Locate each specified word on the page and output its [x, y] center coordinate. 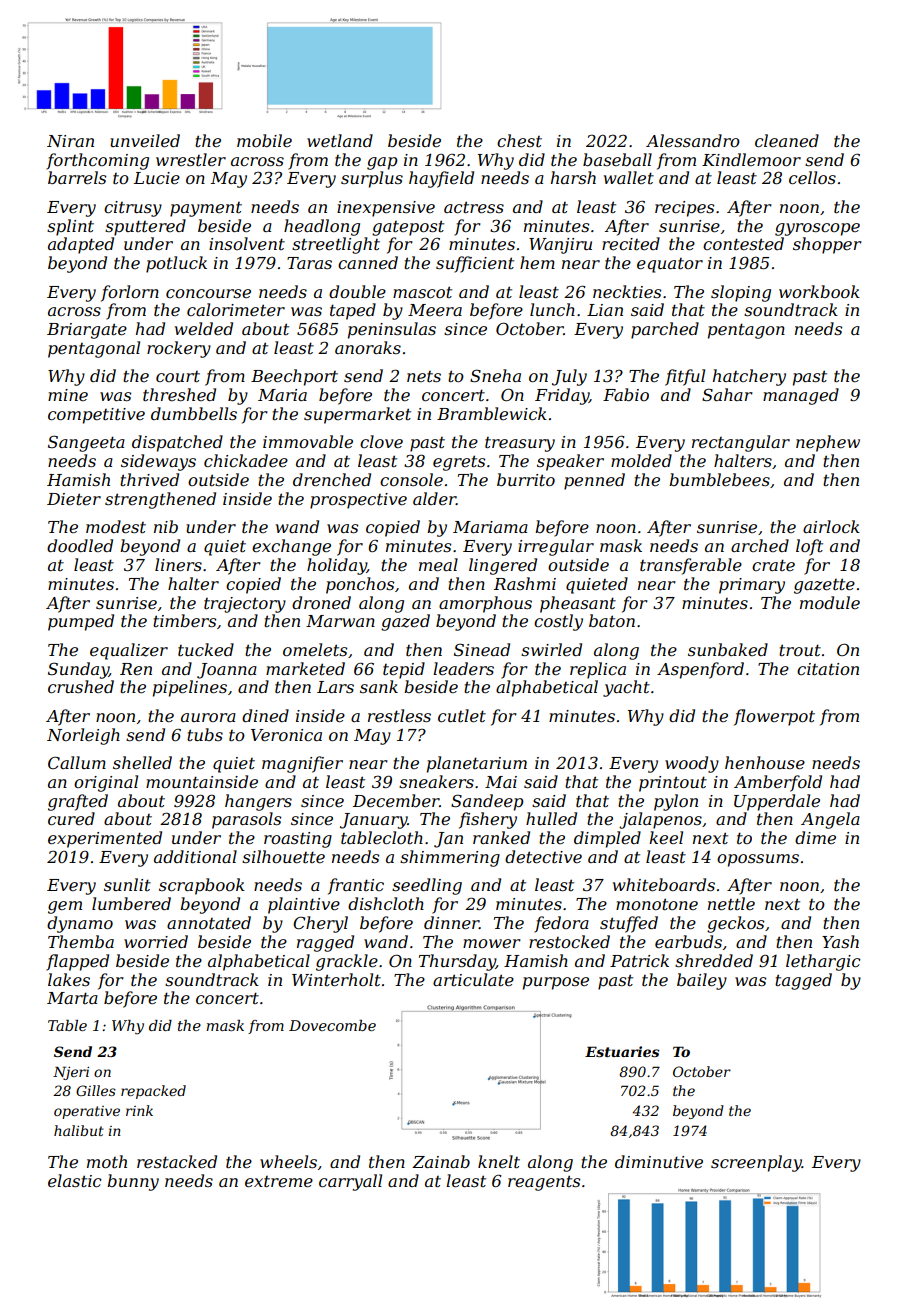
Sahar [727, 394]
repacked [153, 1092]
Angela [830, 820]
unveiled [145, 140]
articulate [473, 979]
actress [474, 207]
